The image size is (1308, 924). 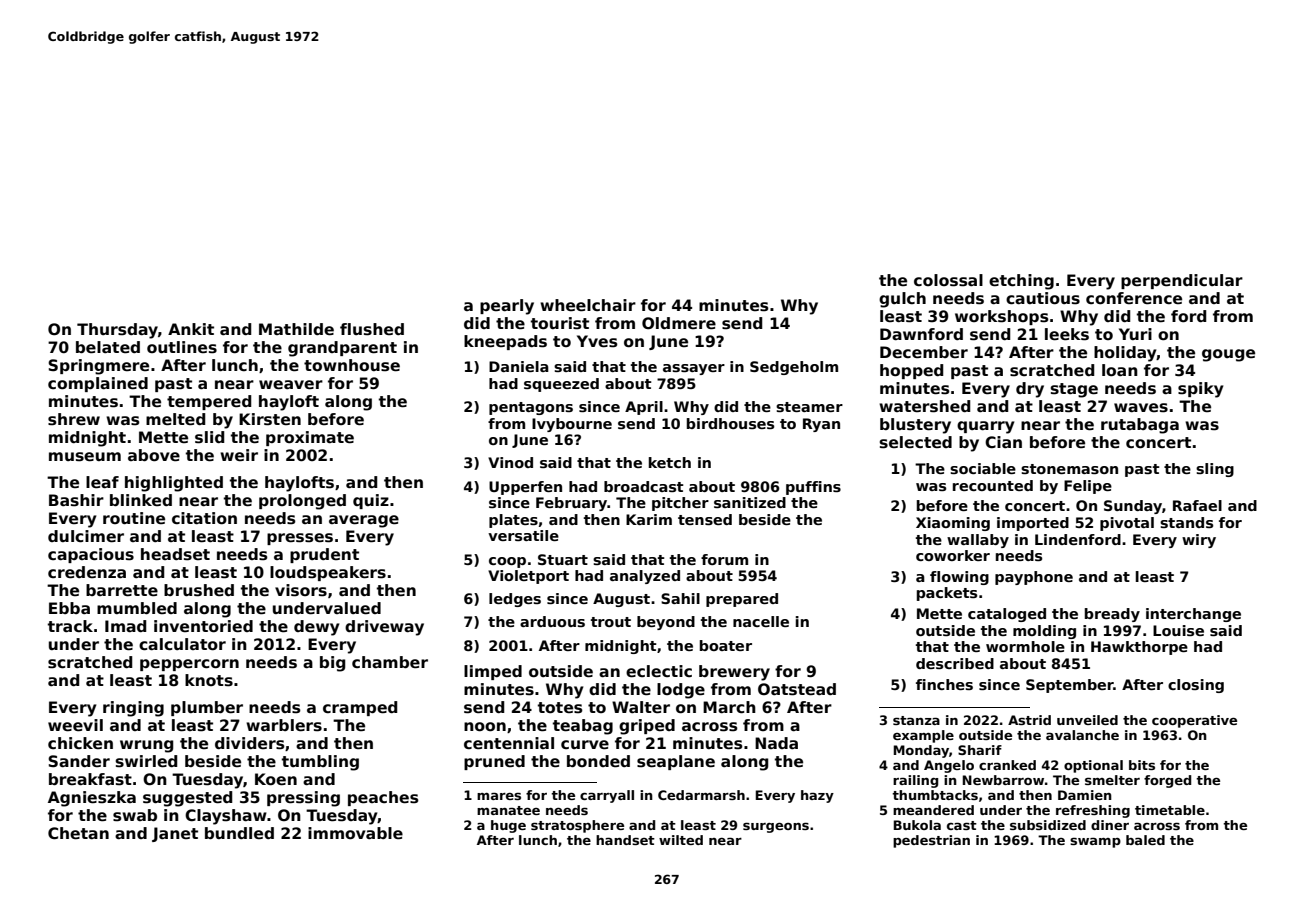 I want to click on gouge, so click(x=1228, y=355).
